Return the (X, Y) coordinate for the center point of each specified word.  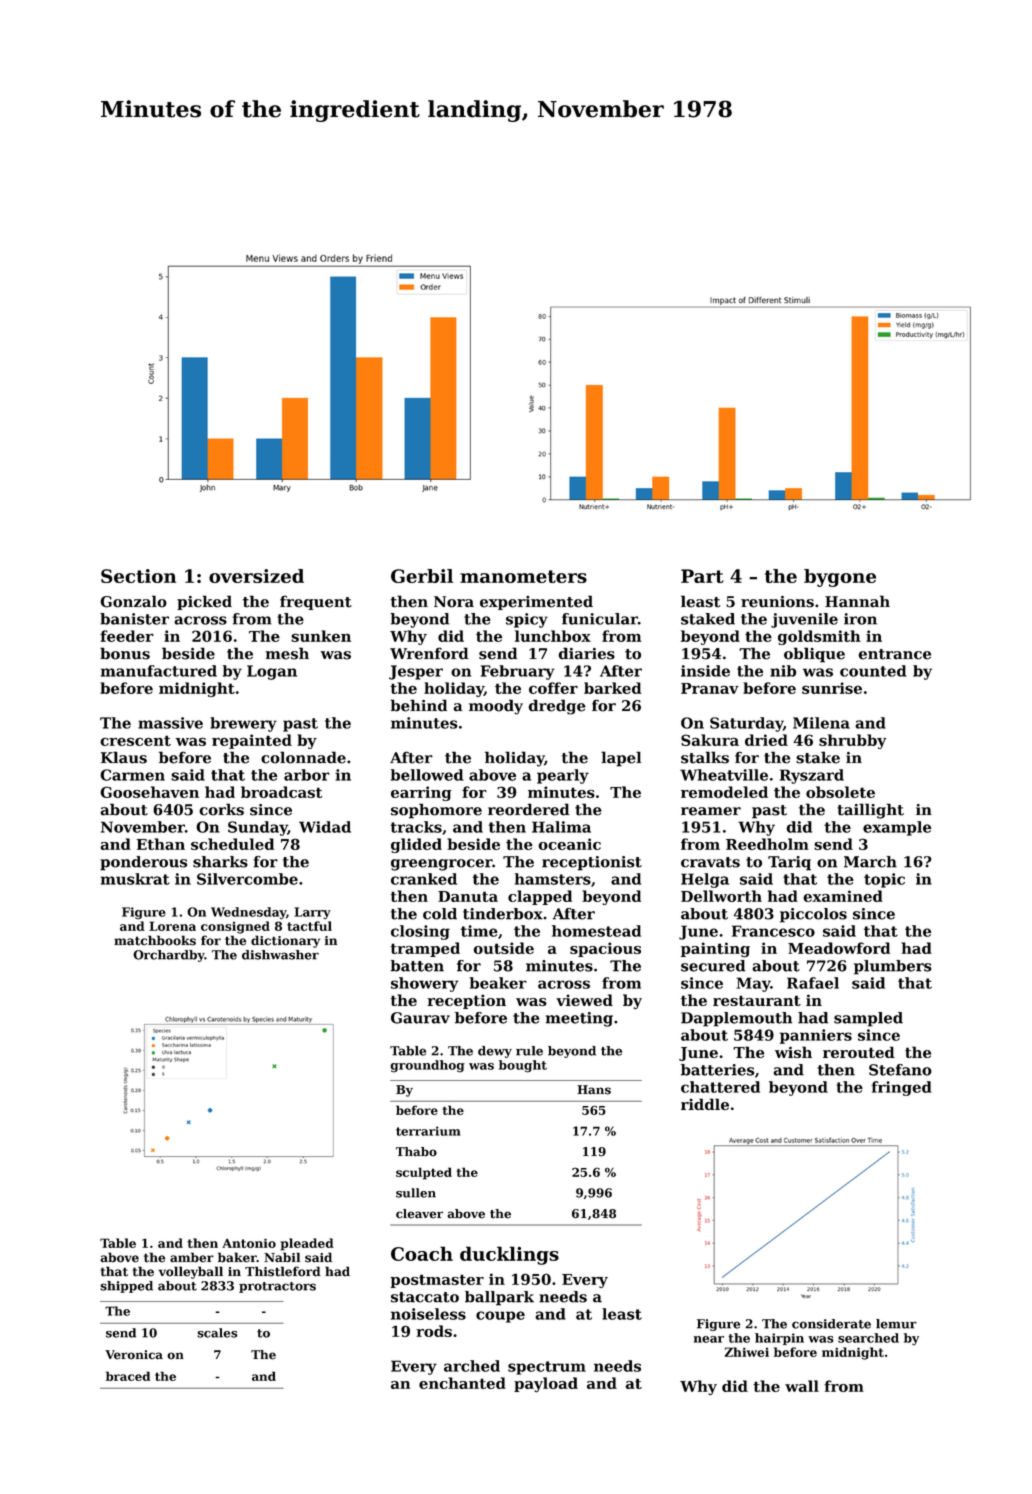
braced (128, 1376)
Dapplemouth (736, 1019)
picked (204, 602)
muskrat (135, 879)
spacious (605, 949)
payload (546, 1385)
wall (802, 1386)
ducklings (509, 1255)
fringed (901, 1088)
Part (702, 576)
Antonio (249, 1243)
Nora (454, 602)
